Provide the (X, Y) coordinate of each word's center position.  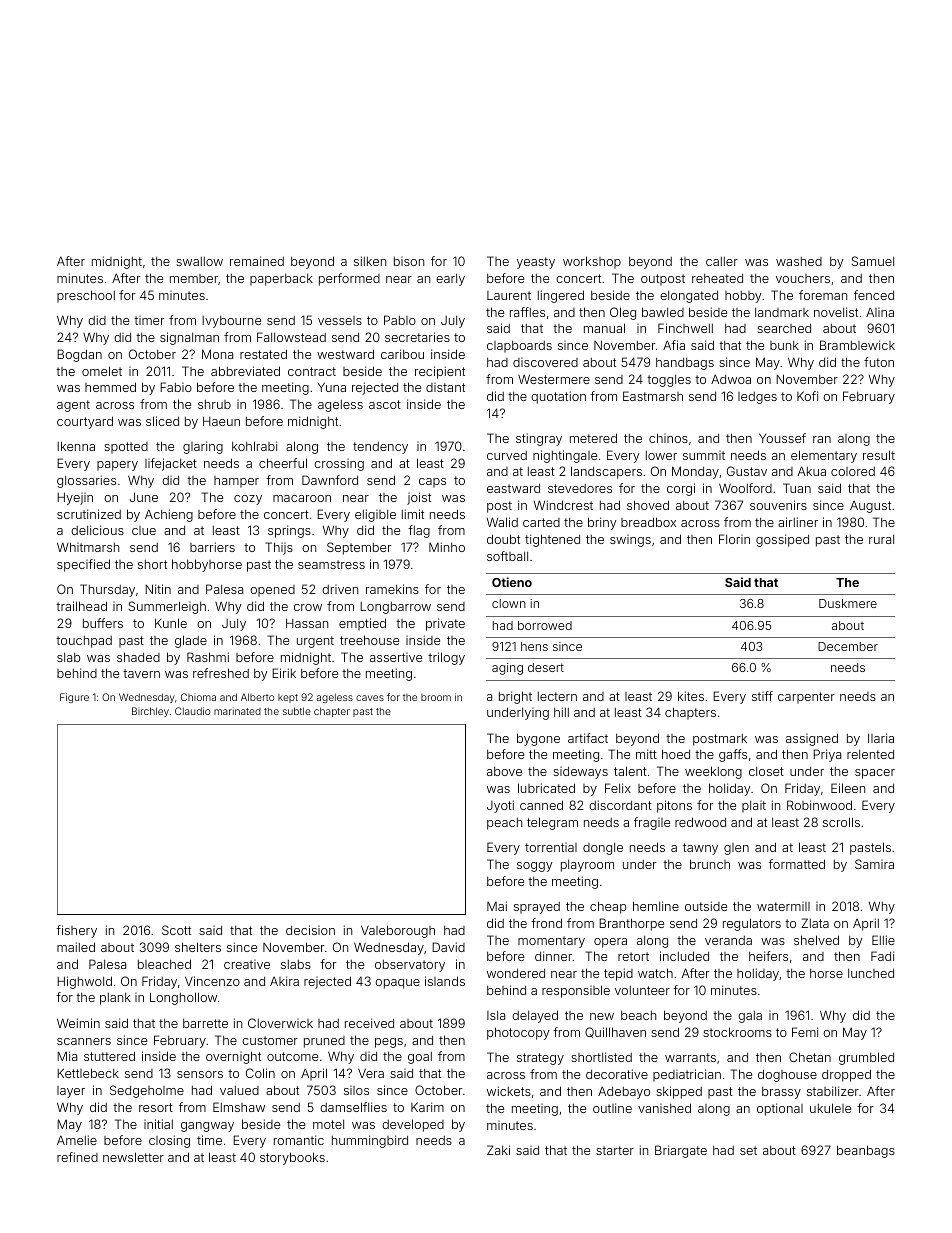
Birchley (150, 712)
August (870, 507)
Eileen (848, 788)
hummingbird (370, 1141)
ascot (385, 404)
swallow (199, 261)
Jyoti (500, 806)
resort (156, 1107)
